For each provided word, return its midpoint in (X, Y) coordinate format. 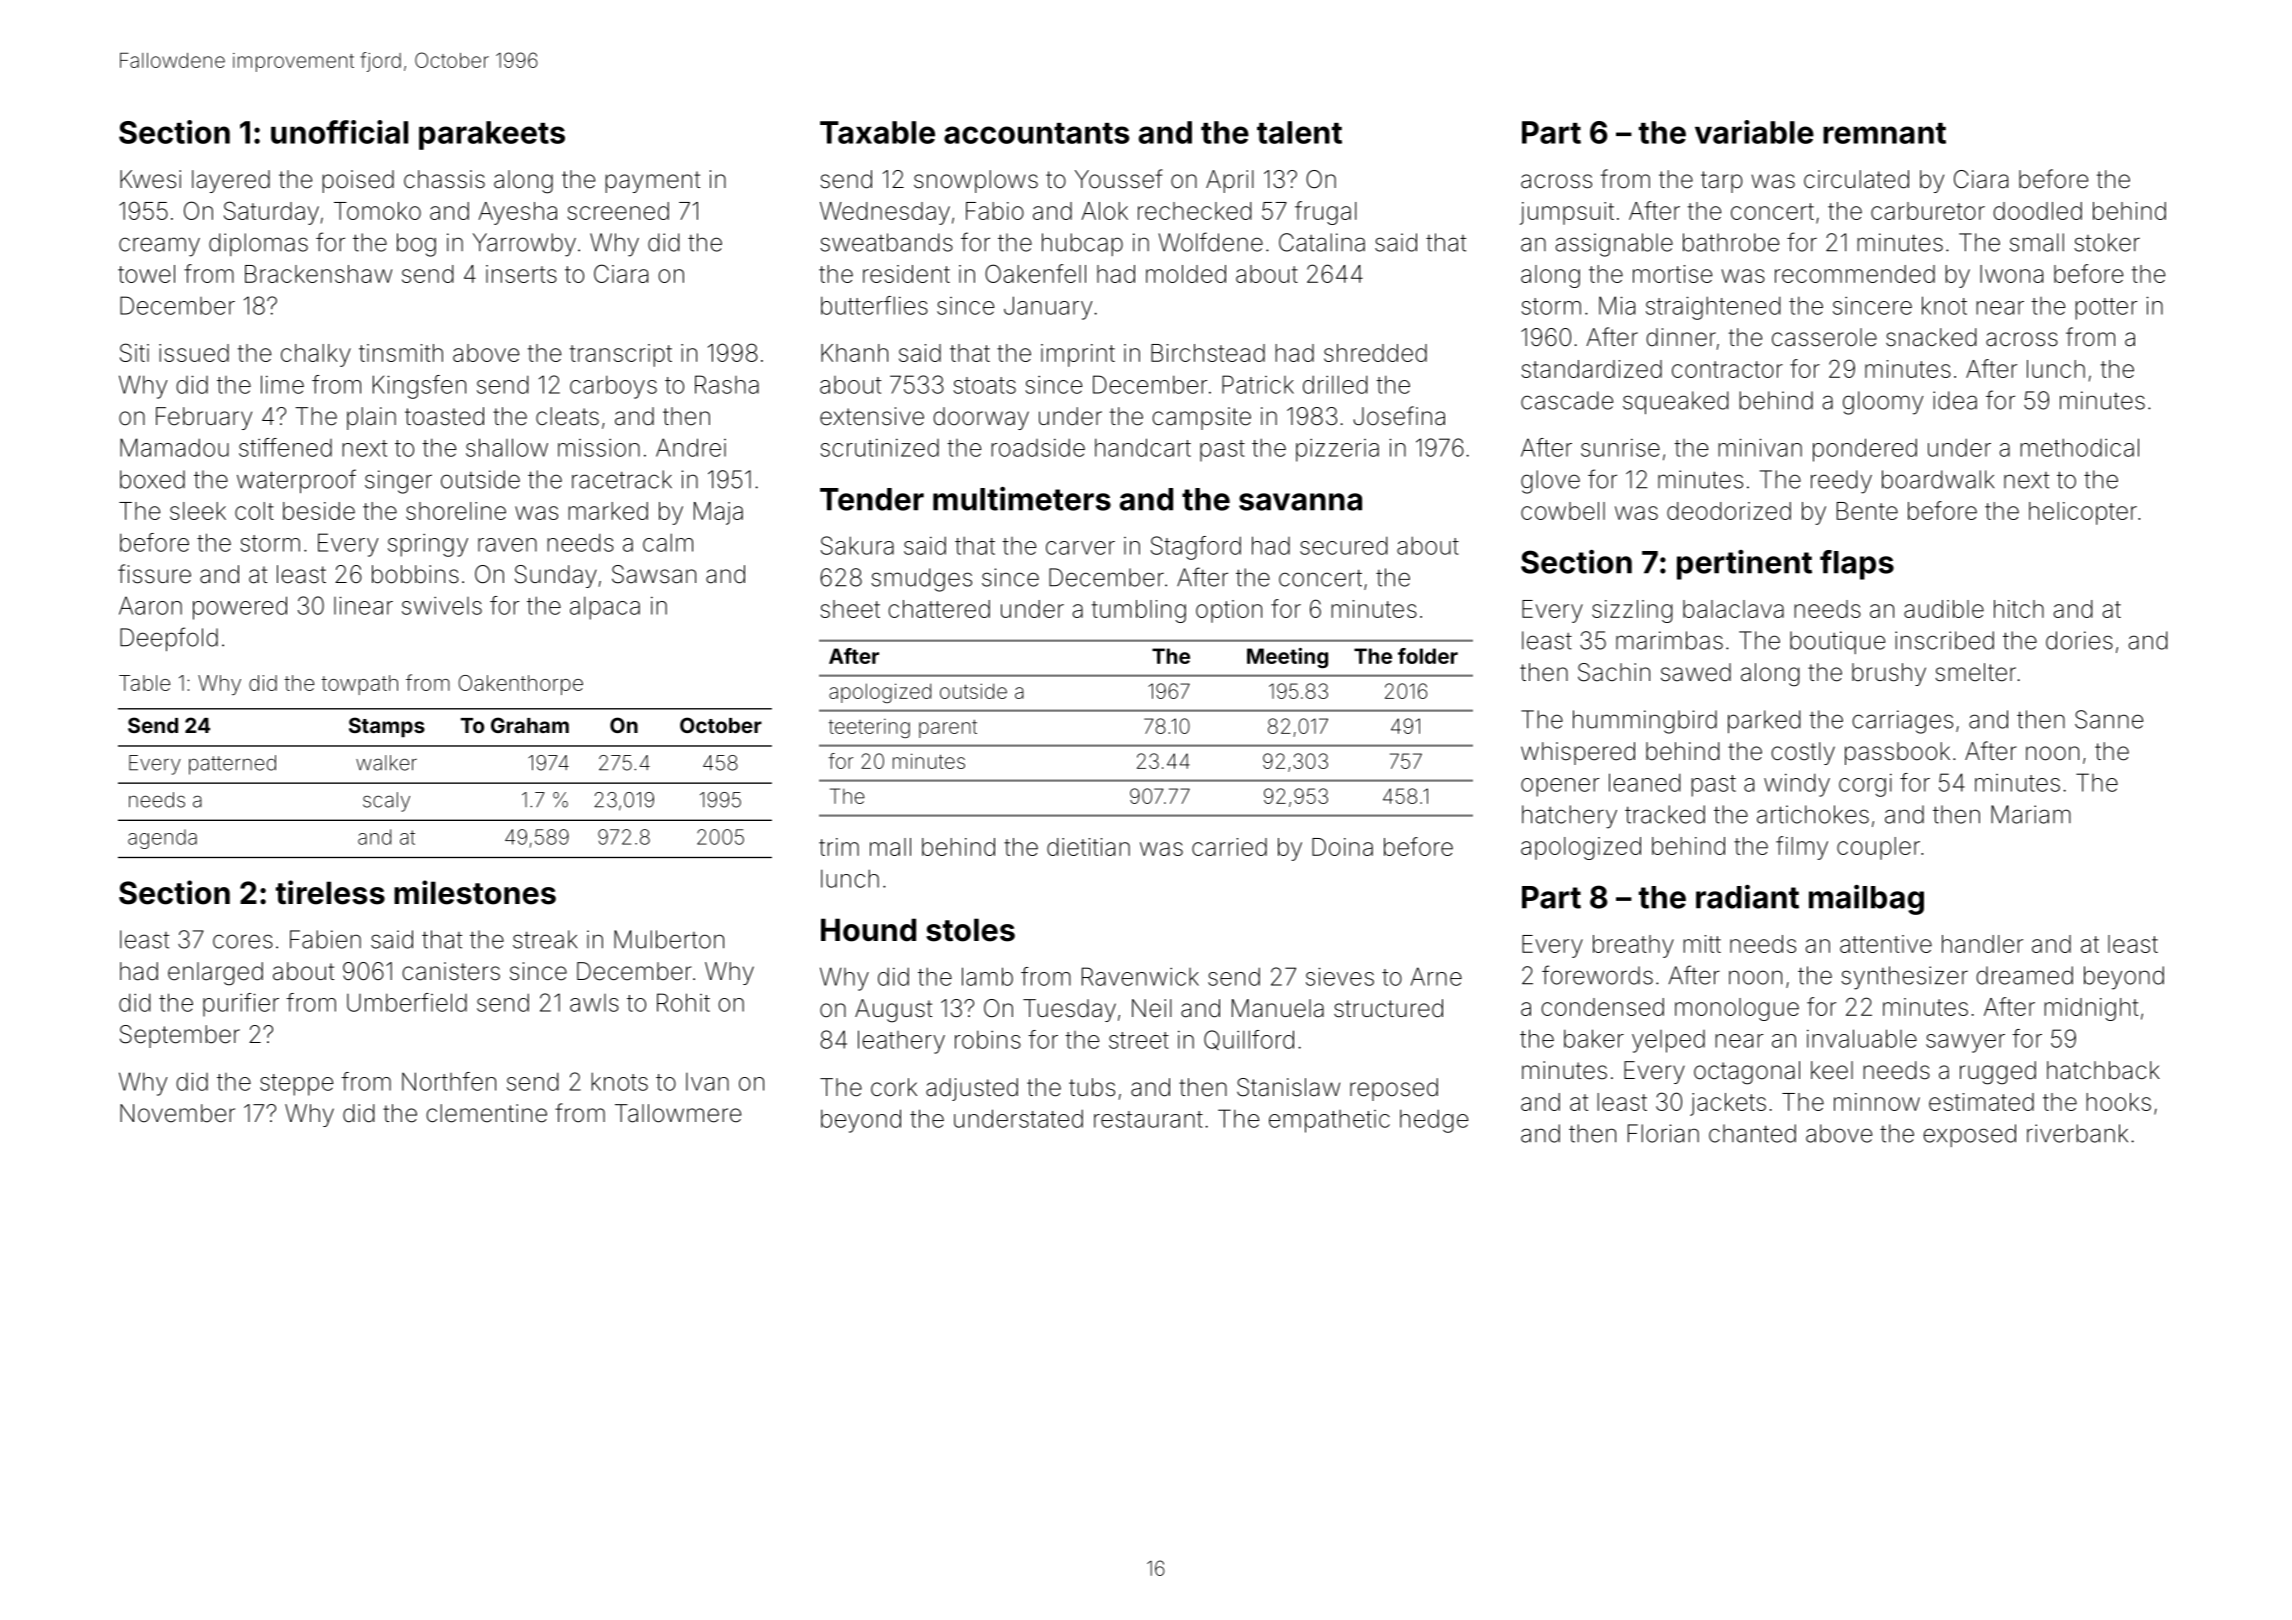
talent (1299, 132)
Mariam (2031, 814)
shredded (1375, 353)
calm (668, 542)
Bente (1867, 511)
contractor (1727, 369)
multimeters (1022, 499)
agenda (162, 839)
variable (1754, 132)
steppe (296, 1085)
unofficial (339, 132)
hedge (1434, 1121)
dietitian (1088, 847)
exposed (1969, 1135)
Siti (134, 352)
